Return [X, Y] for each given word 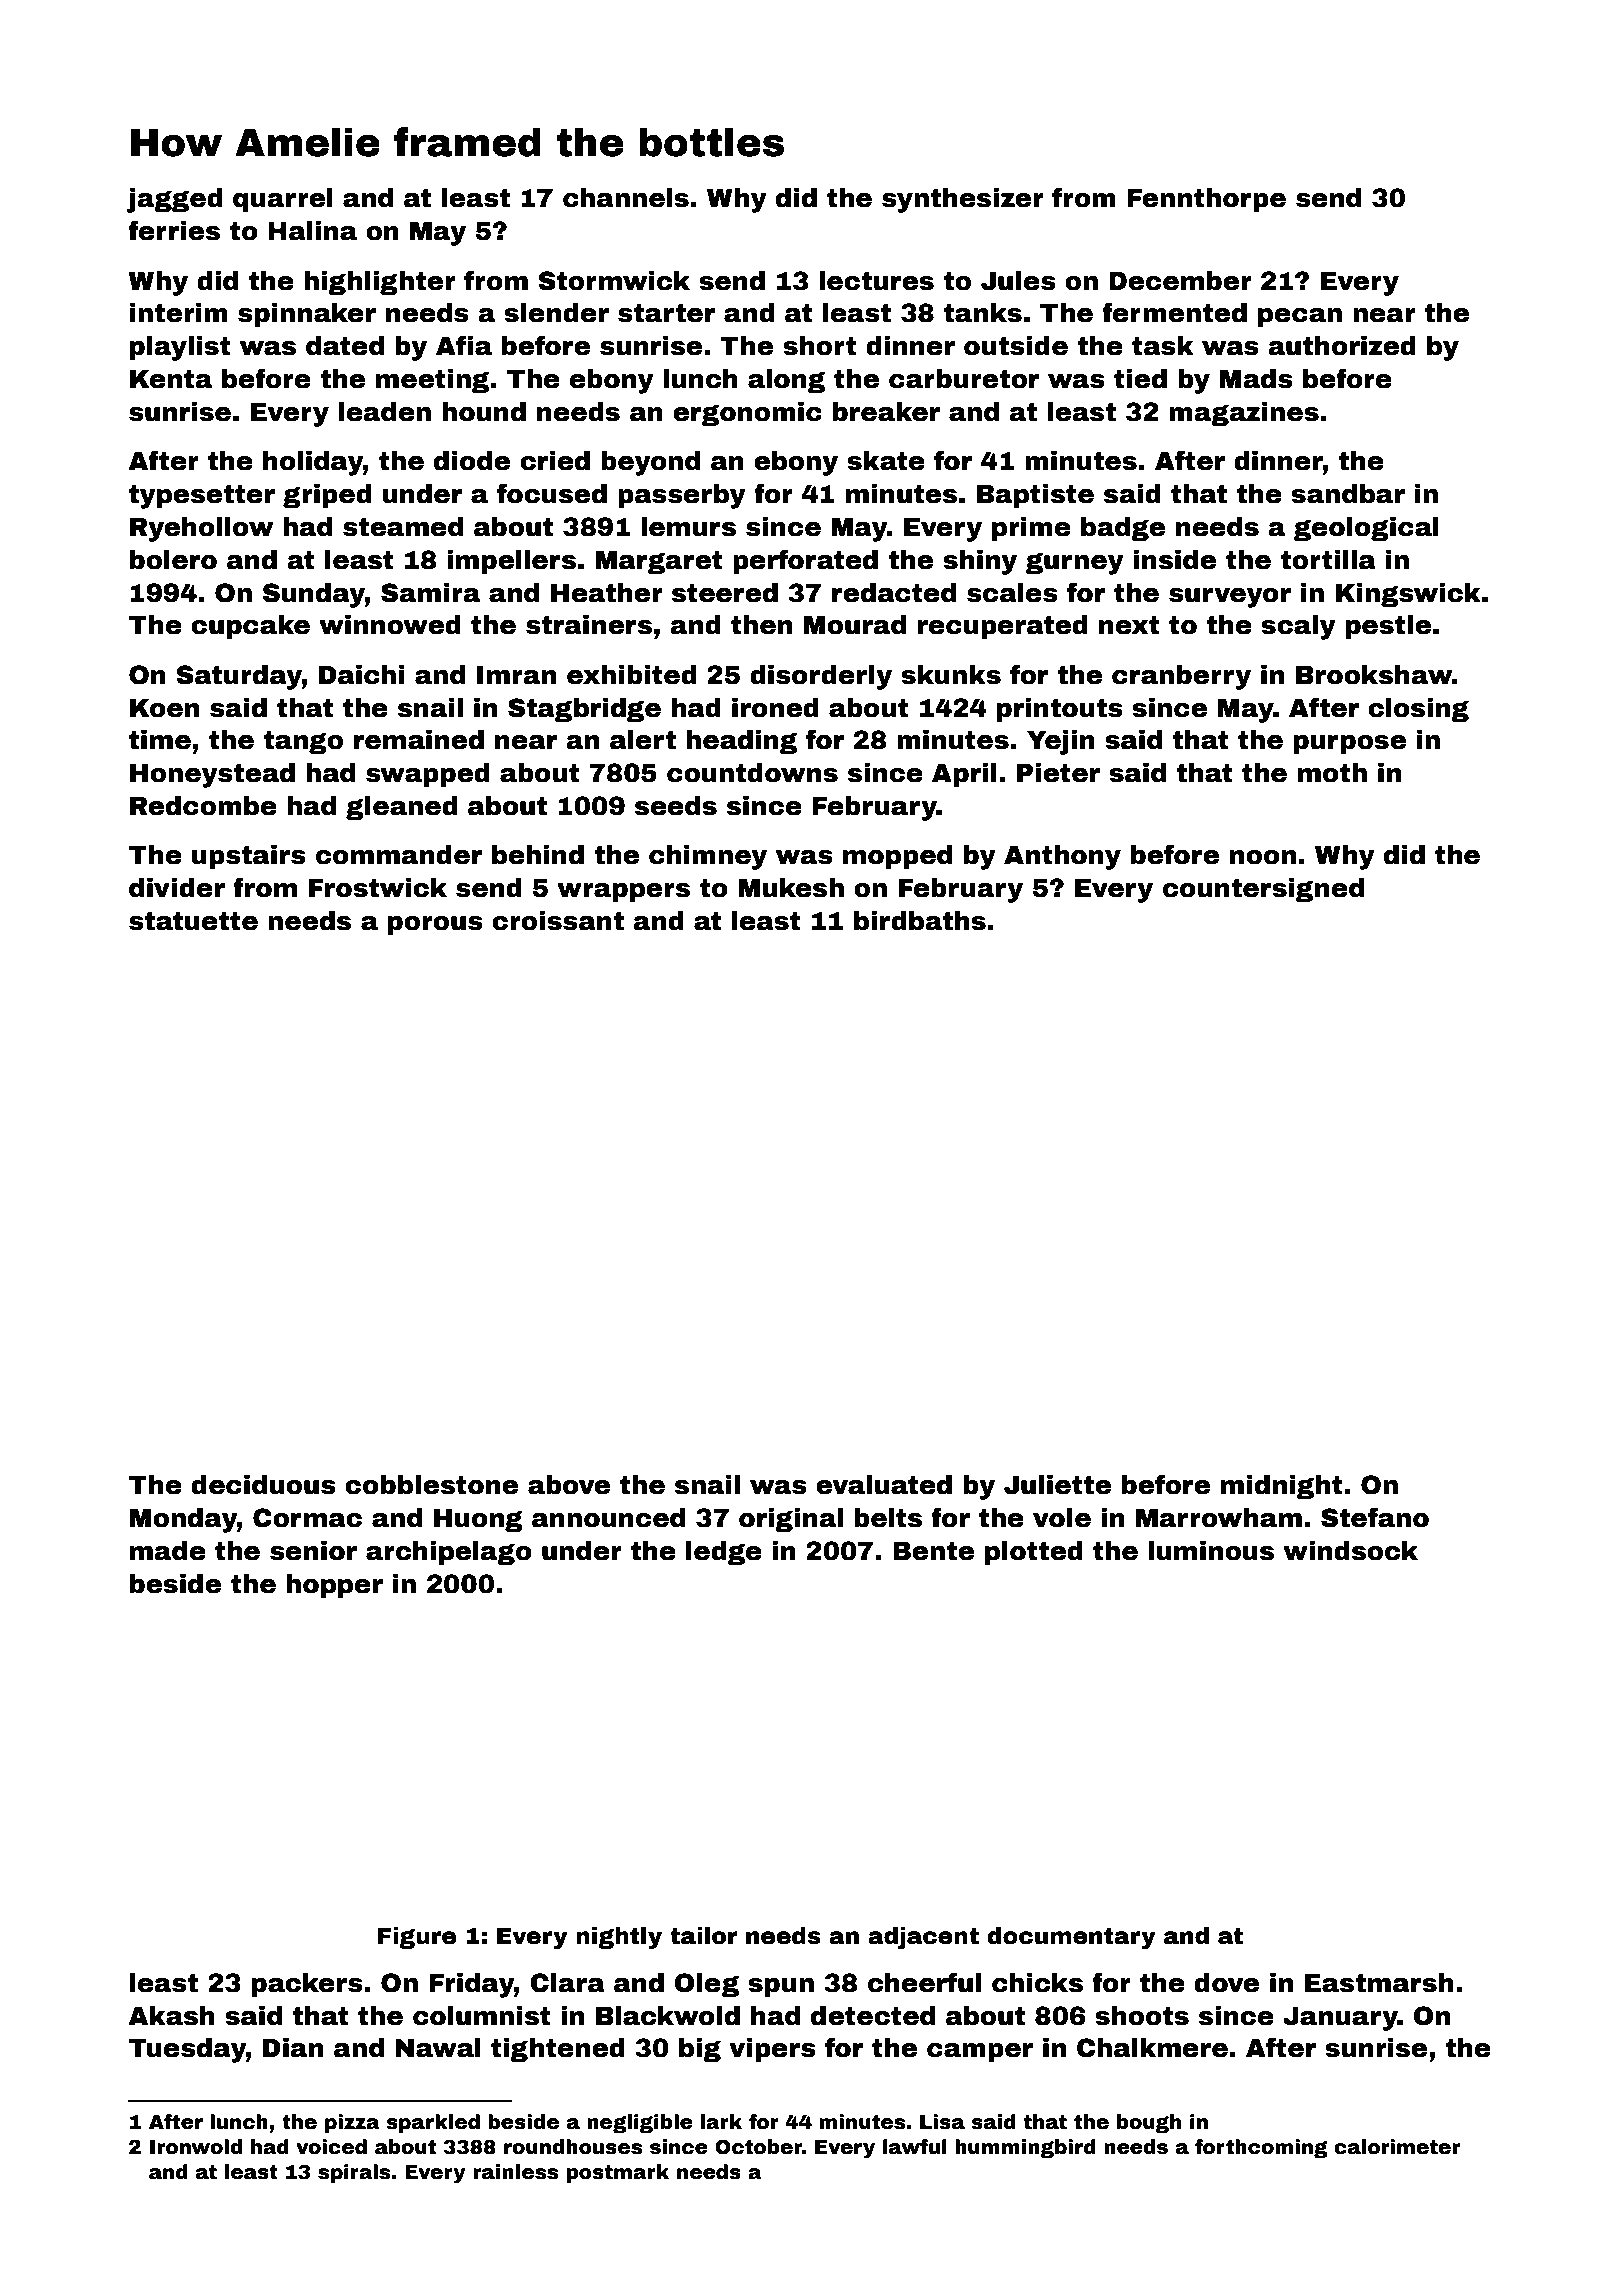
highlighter [380, 283]
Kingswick [1408, 595]
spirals [354, 2173]
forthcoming [1261, 2148]
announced [608, 1518]
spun [781, 1988]
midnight [1282, 1487]
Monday [183, 1520]
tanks [983, 313]
